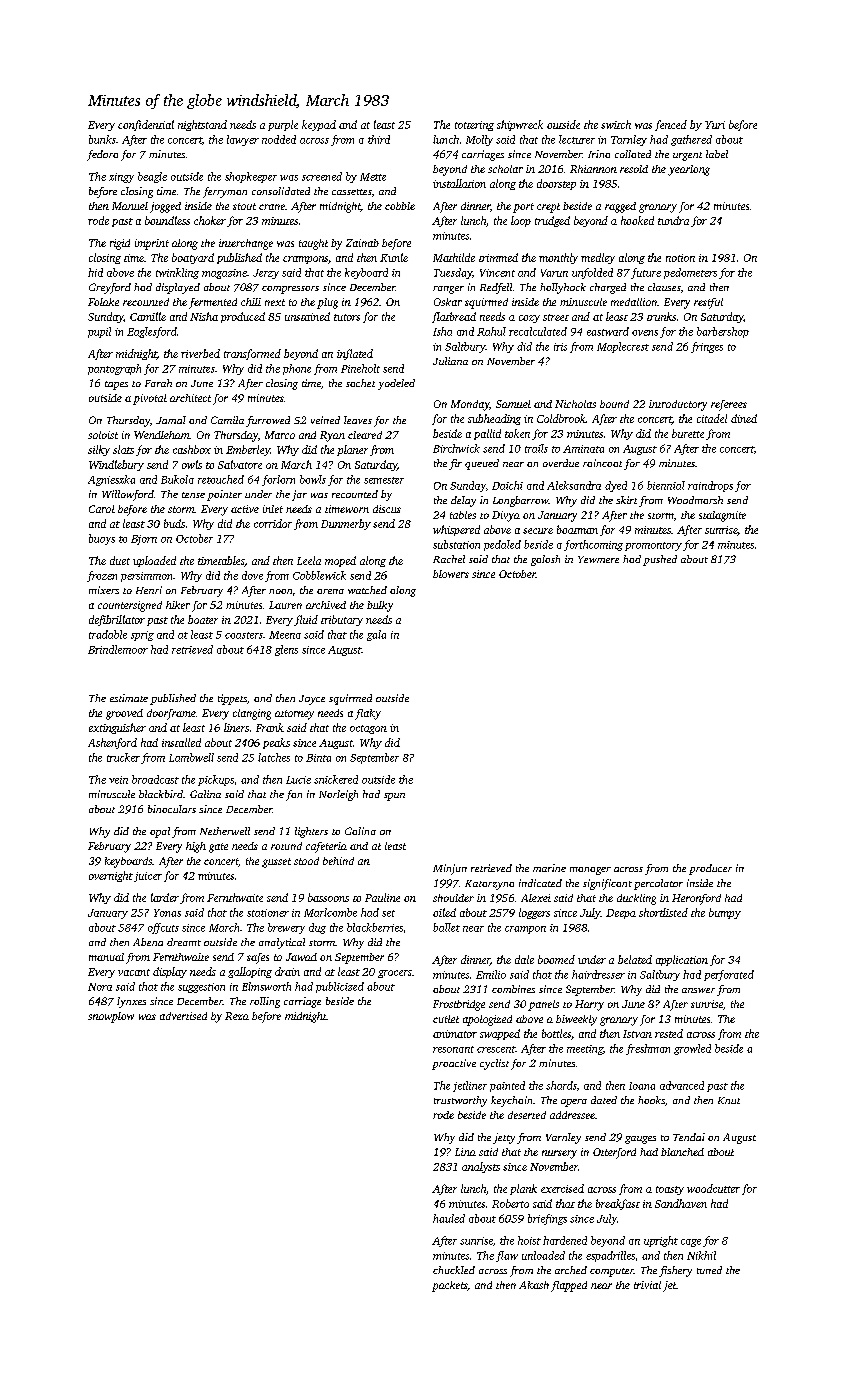 The width and height of the document is (849, 1400). Describe the element at coordinates (449, 1286) in the document. I see `packets` at that location.
